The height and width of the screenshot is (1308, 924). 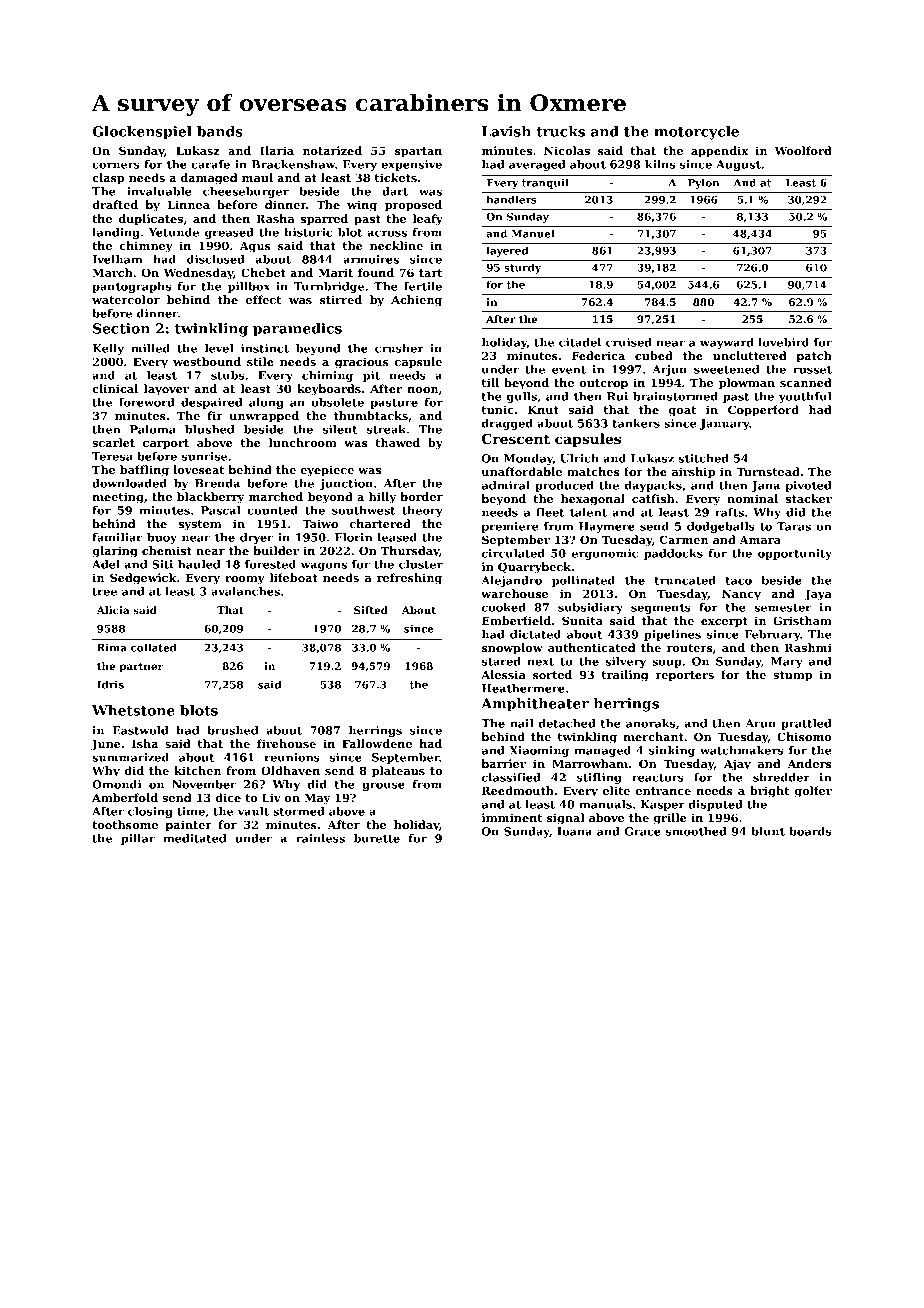 What do you see at coordinates (574, 831) in the screenshot?
I see `Ioana` at bounding box center [574, 831].
